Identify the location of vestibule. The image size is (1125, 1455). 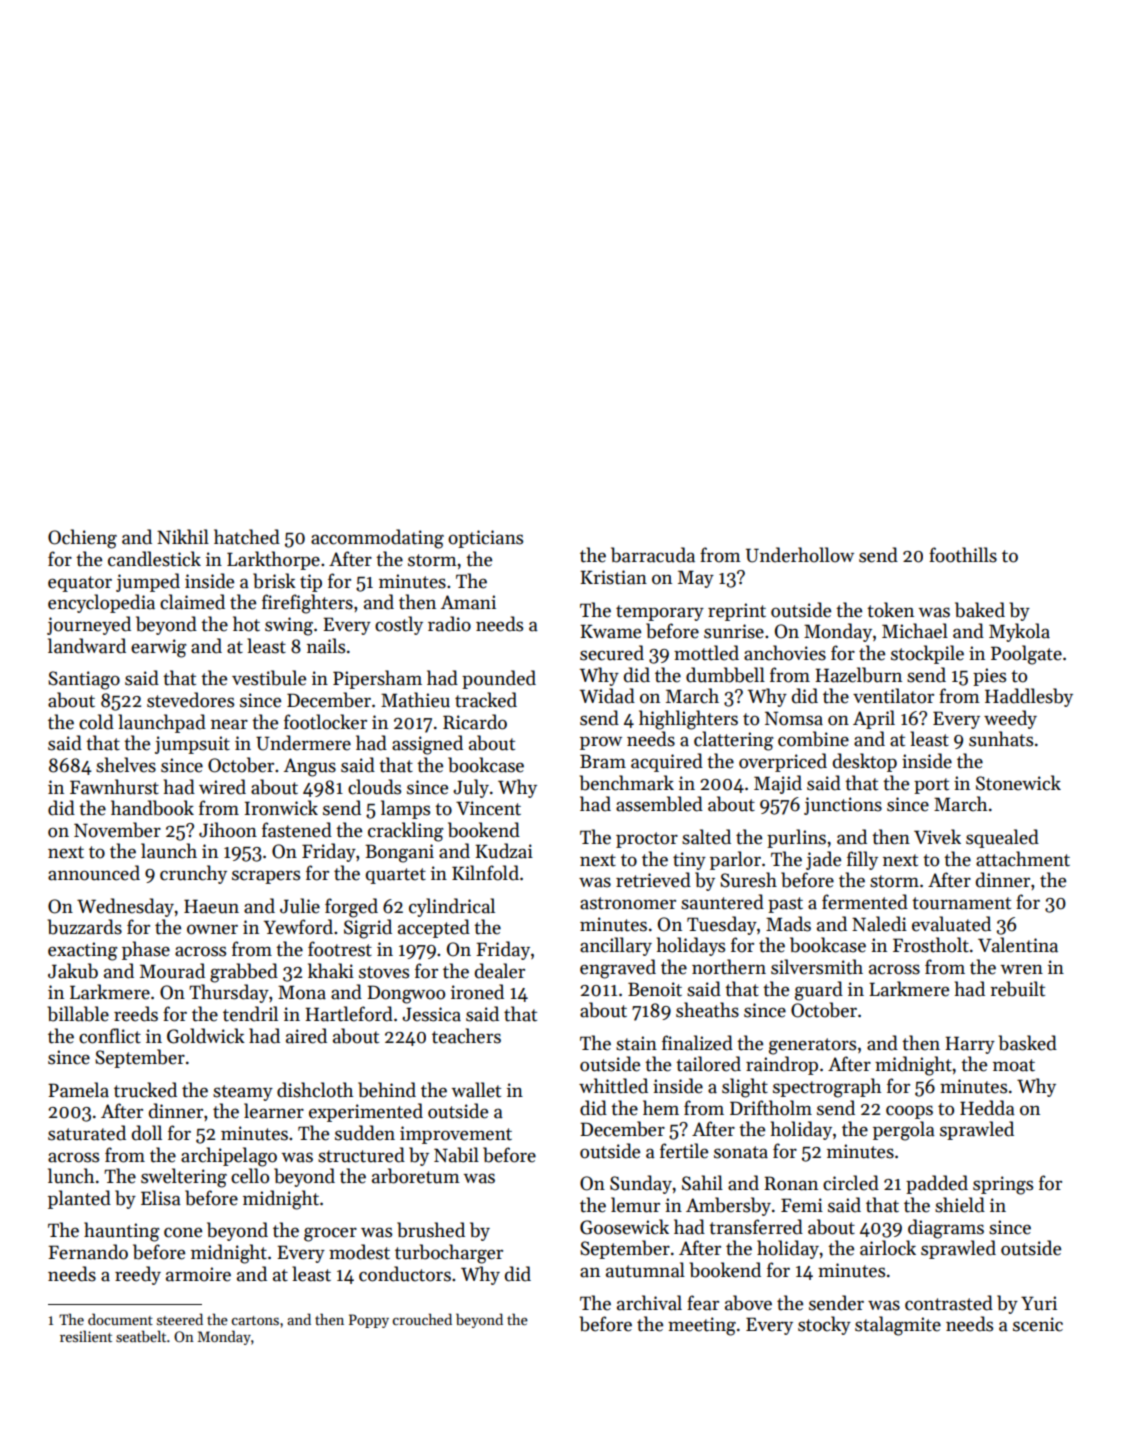
(269, 678).
